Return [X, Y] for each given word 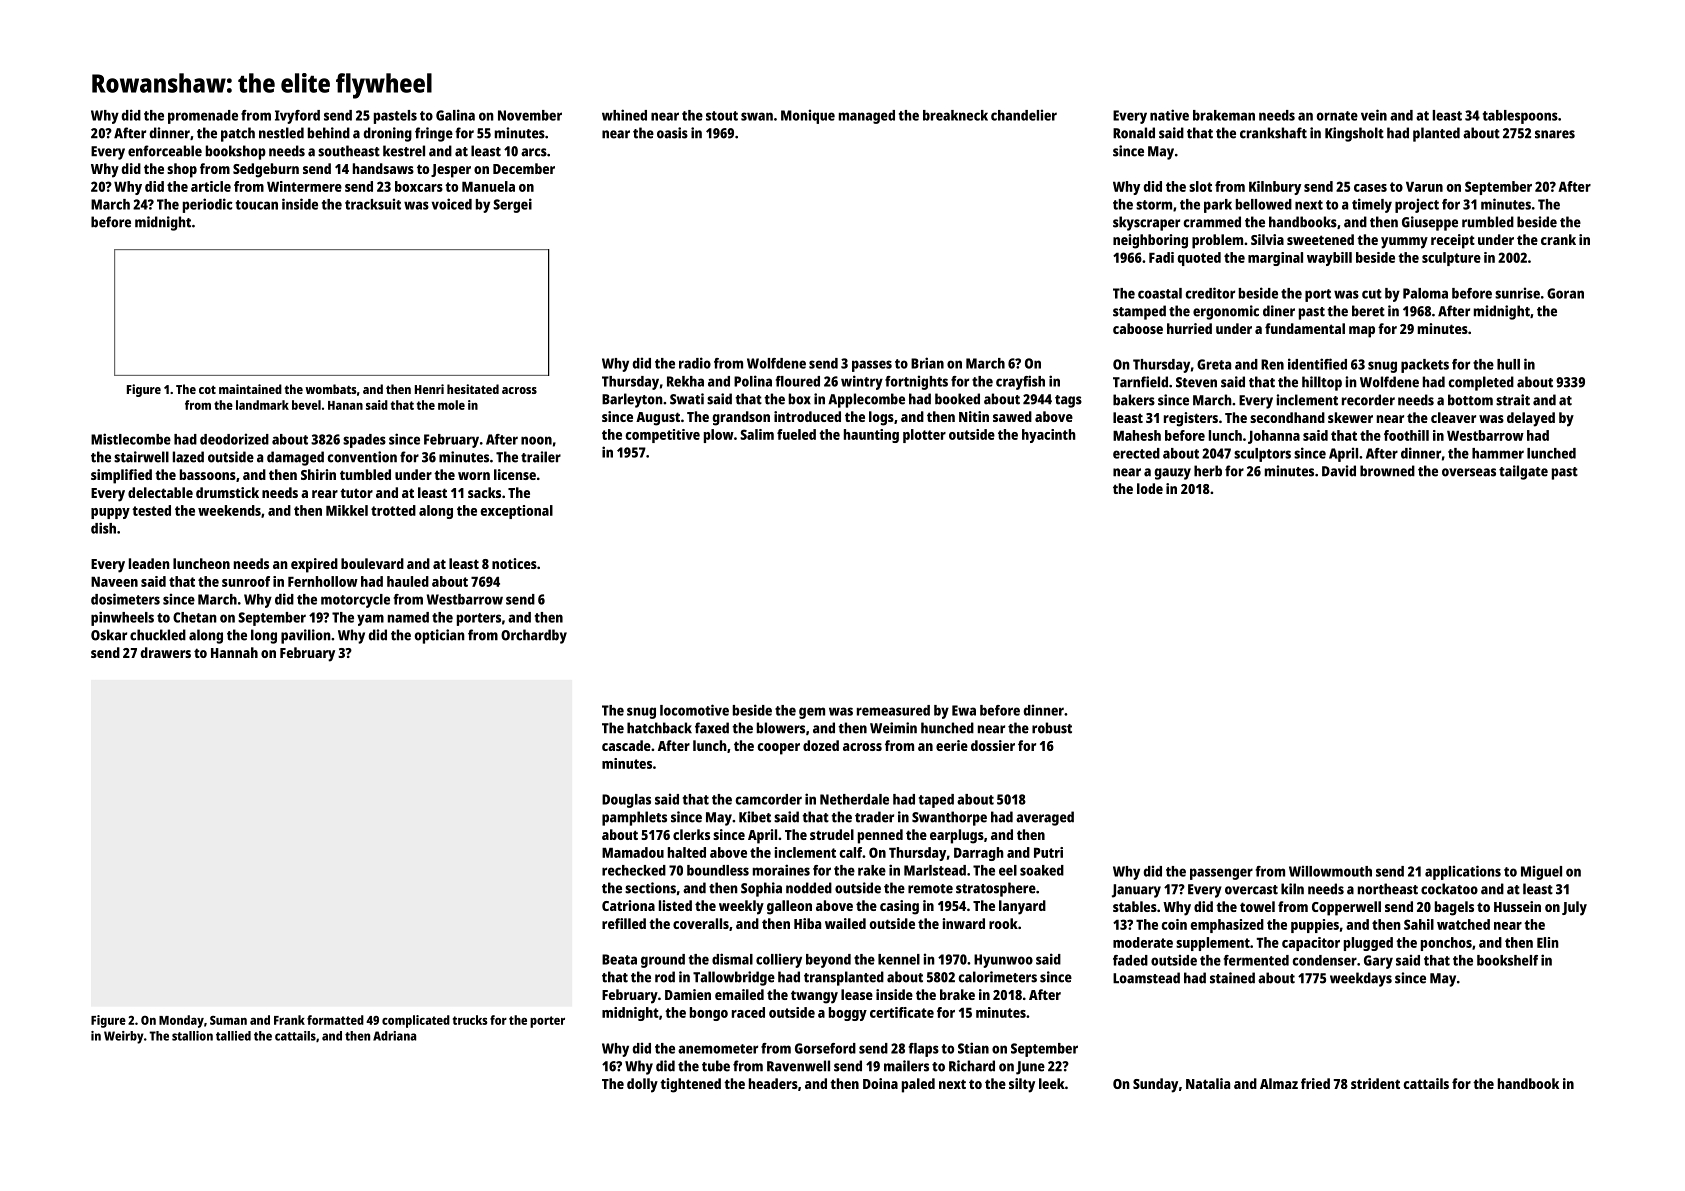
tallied [233, 1036]
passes [872, 366]
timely [1372, 205]
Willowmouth [1330, 871]
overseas [1469, 472]
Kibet [755, 817]
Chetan [195, 617]
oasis [672, 133]
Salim [757, 434]
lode [1150, 488]
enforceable [165, 151]
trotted [393, 510]
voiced [451, 204]
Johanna [1274, 437]
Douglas [626, 801]
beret [1368, 311]
